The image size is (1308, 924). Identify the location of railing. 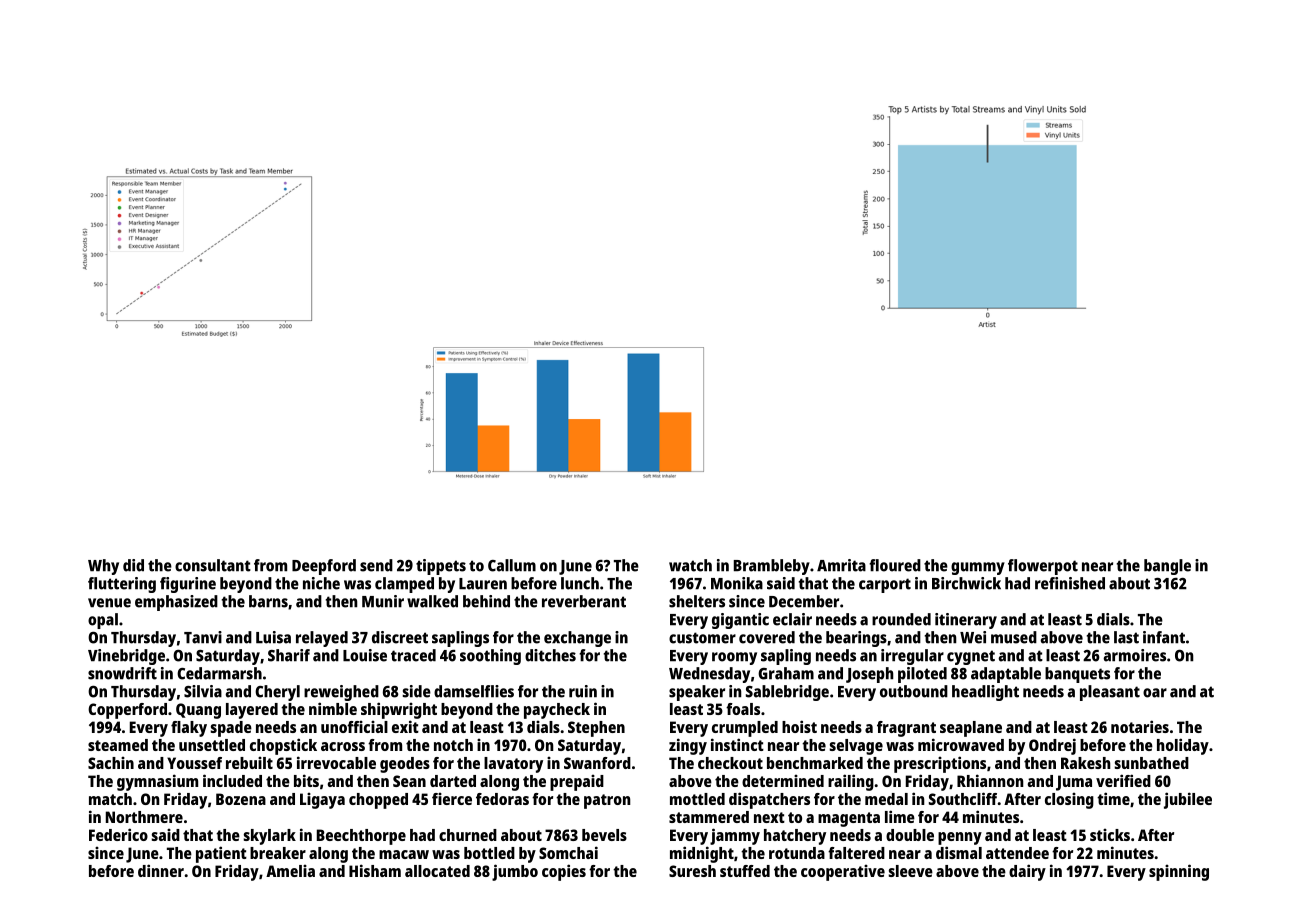
(851, 782).
